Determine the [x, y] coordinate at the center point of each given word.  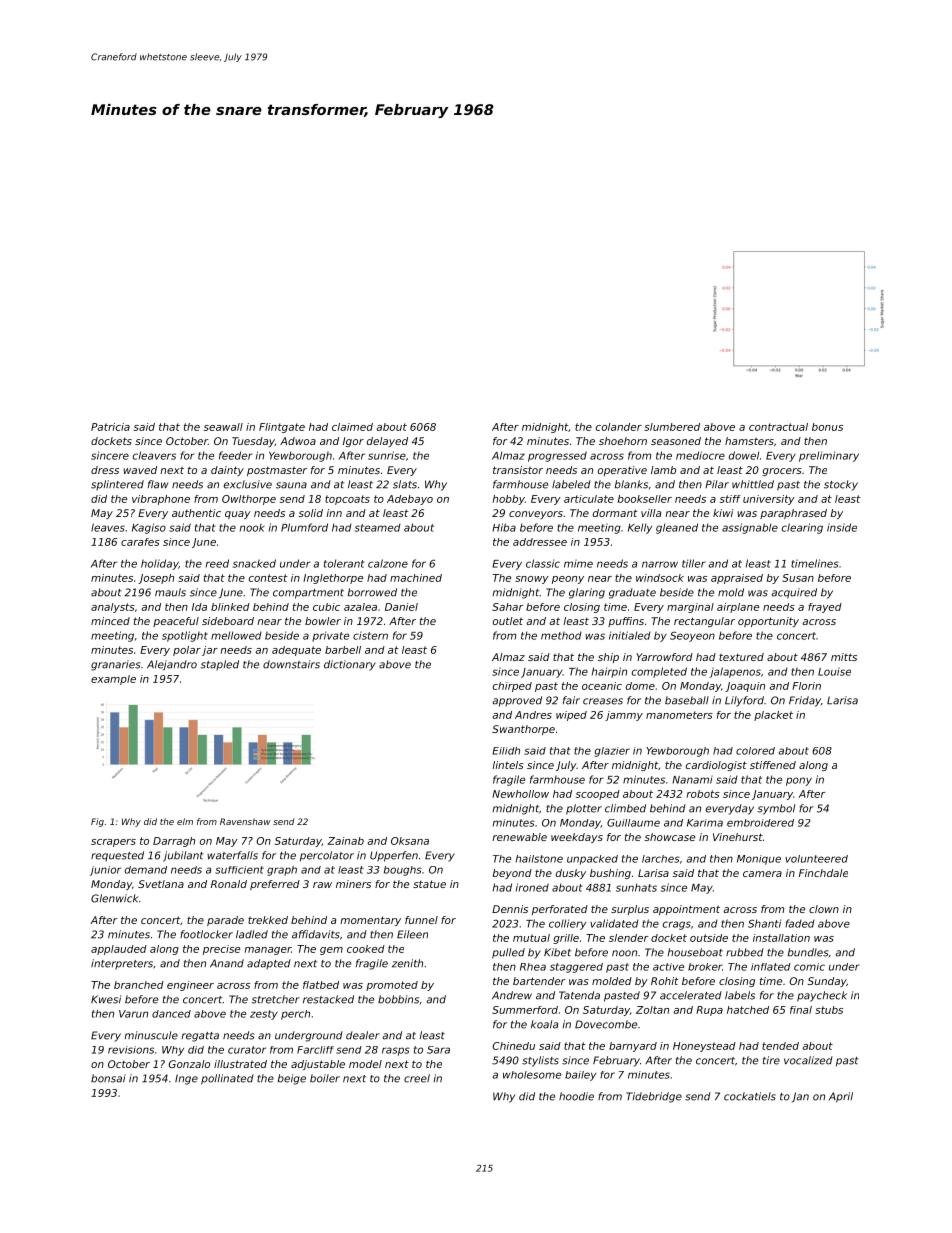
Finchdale [823, 873]
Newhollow [520, 794]
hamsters [749, 441]
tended [780, 1046]
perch [295, 1015]
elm [185, 821]
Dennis [510, 909]
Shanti [764, 923]
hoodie [576, 1096]
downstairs [291, 664]
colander [619, 427]
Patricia [110, 427]
